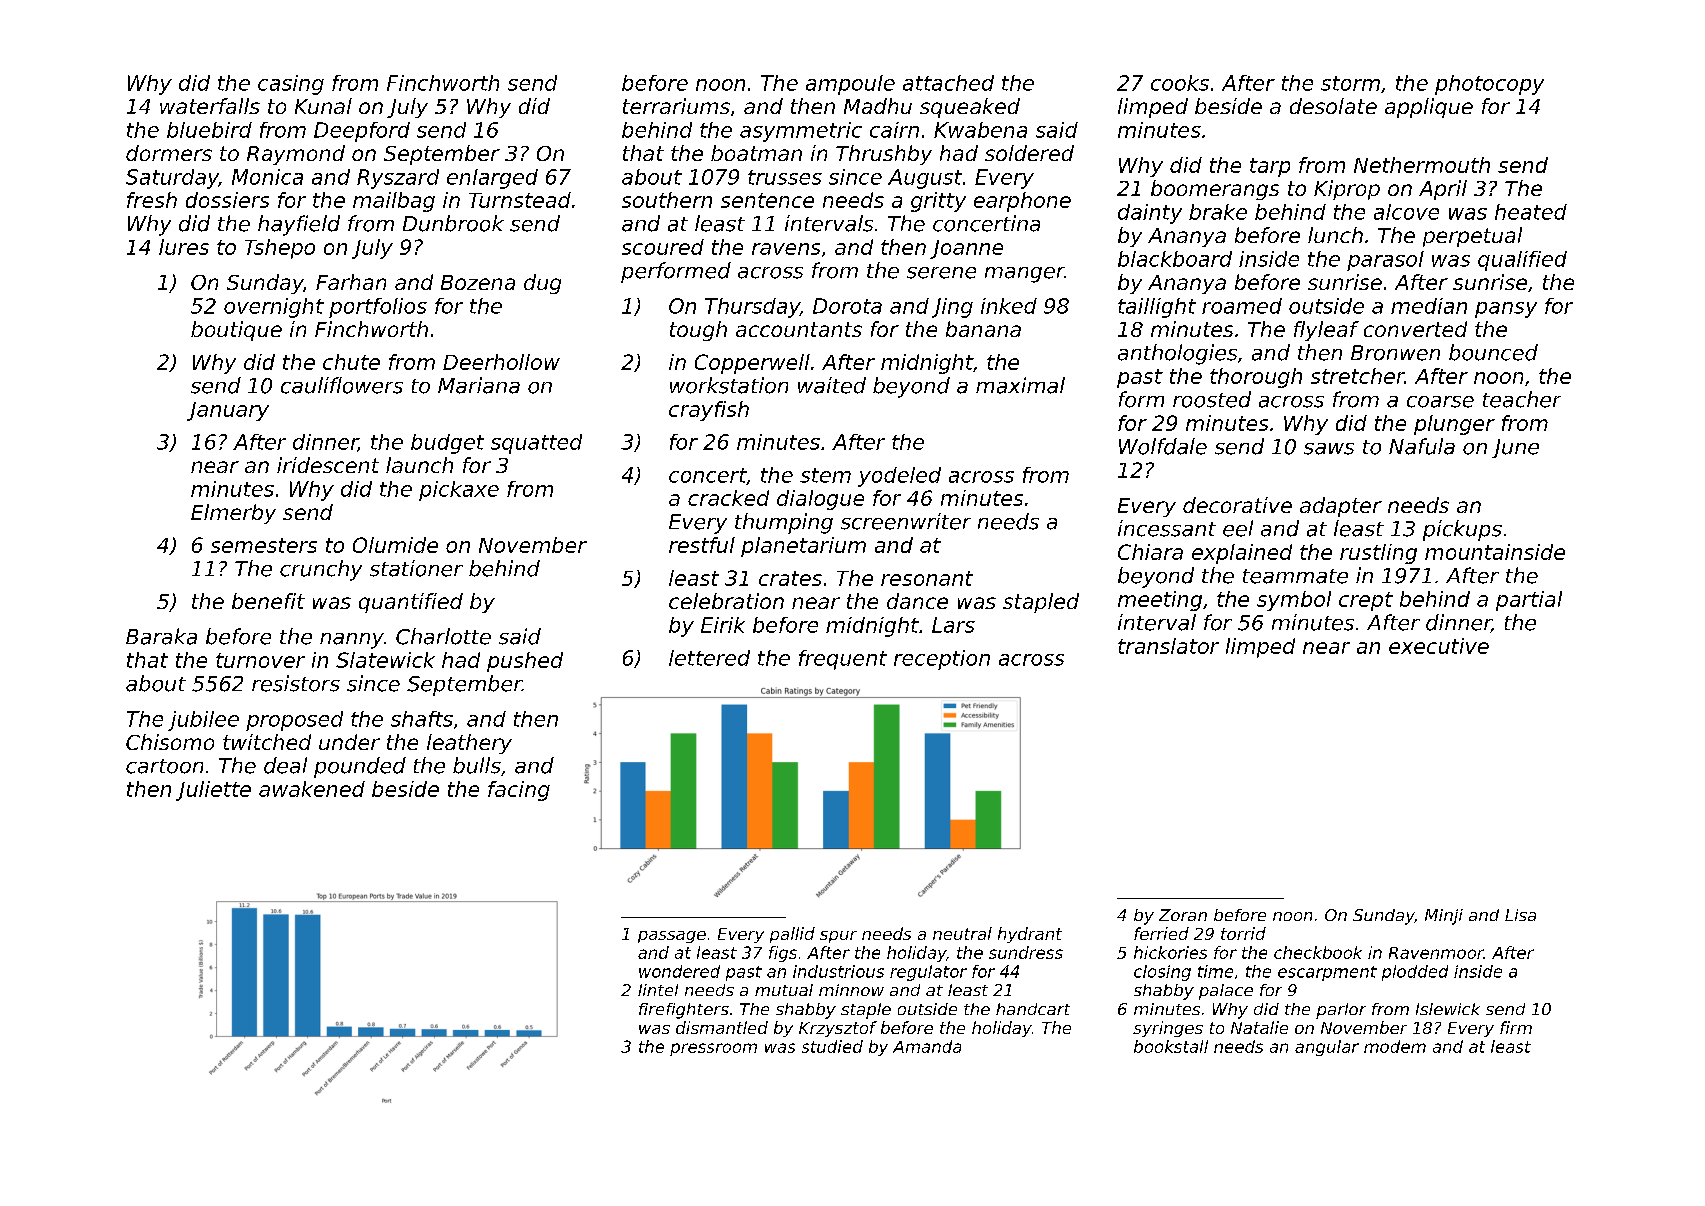 This screenshot has height=1206, width=1705. I want to click on cooks, so click(1180, 83).
